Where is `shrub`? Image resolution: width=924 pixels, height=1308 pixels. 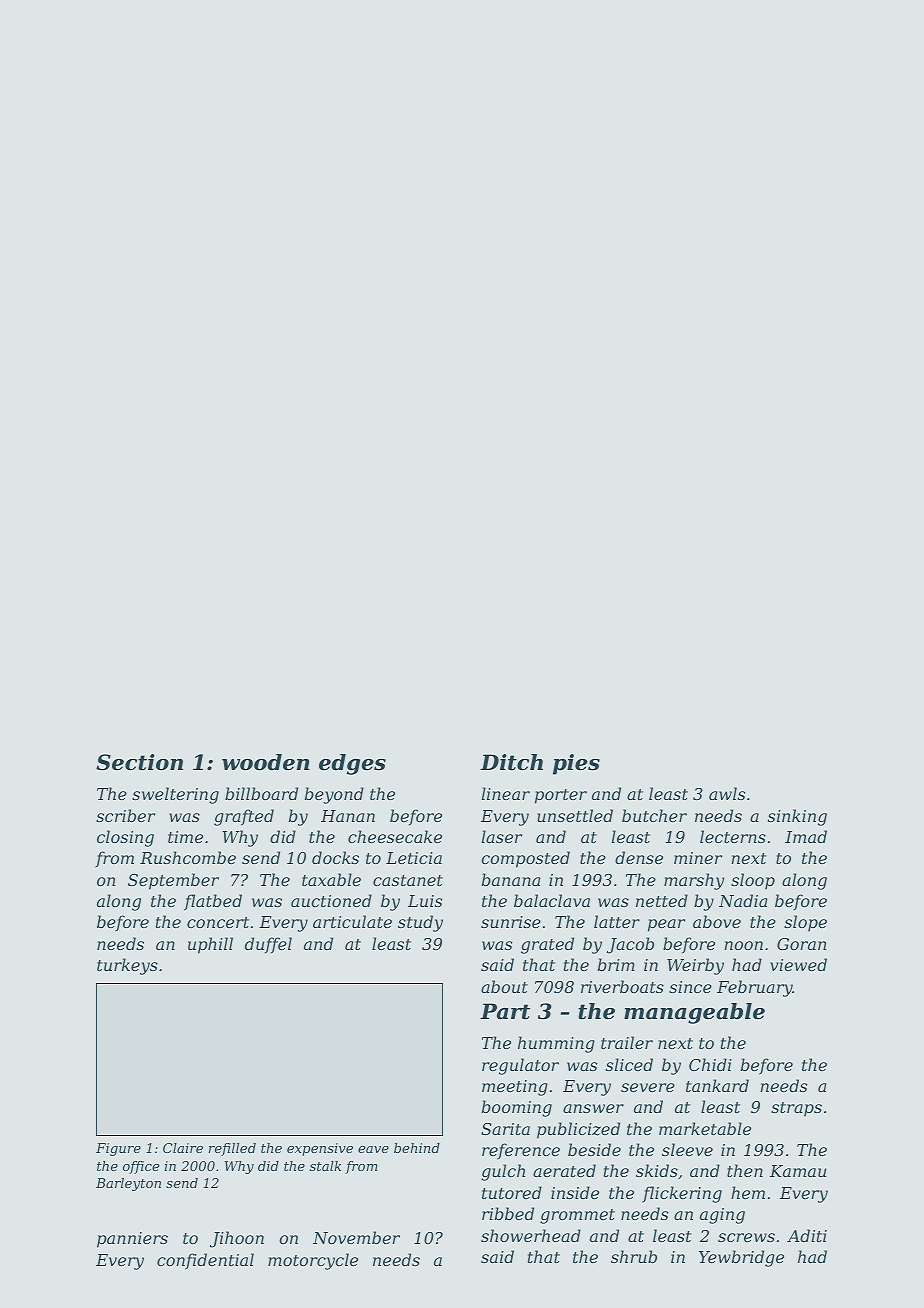
shrub is located at coordinates (634, 1256).
